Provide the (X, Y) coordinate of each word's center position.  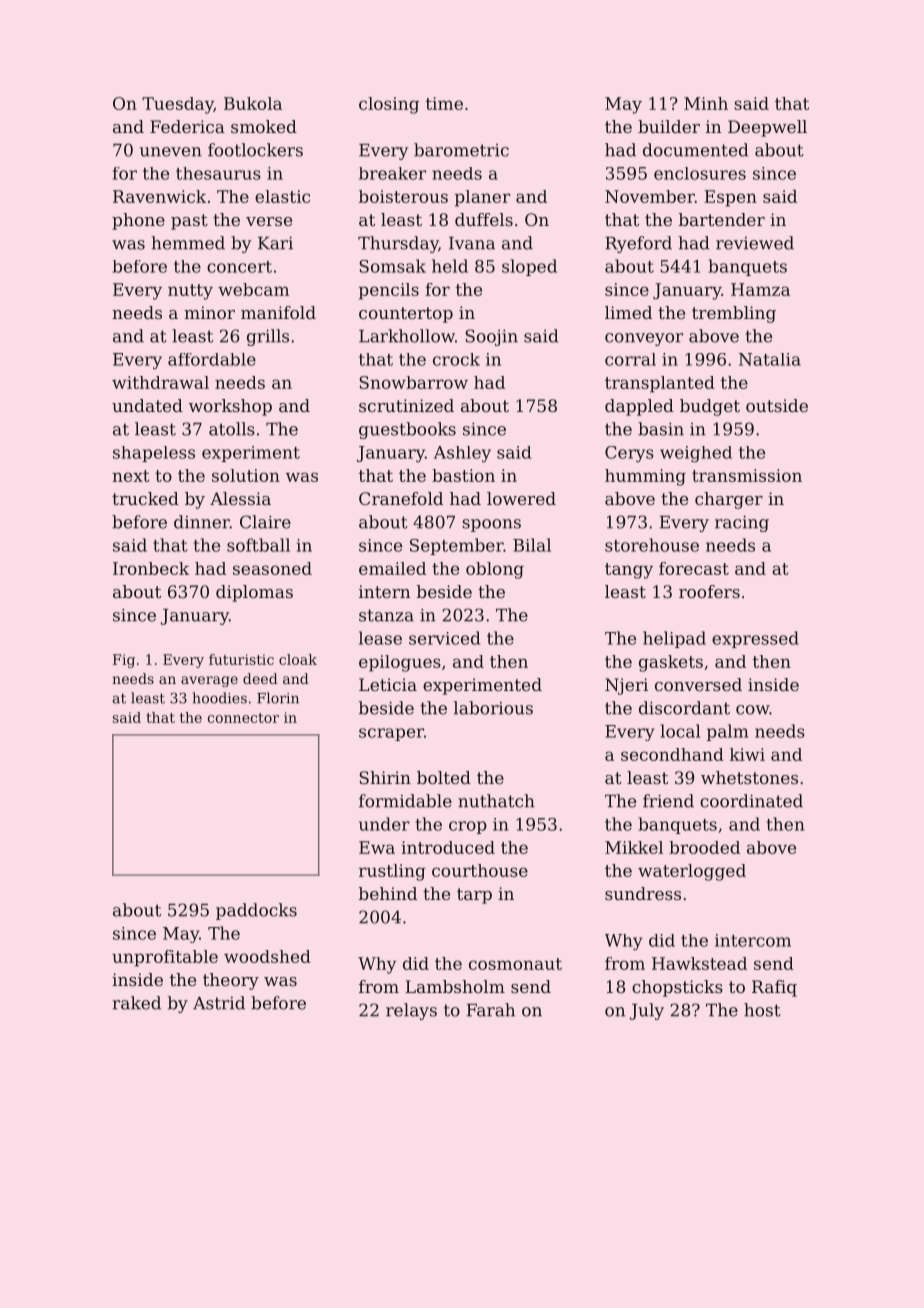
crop (468, 827)
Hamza (760, 289)
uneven (171, 152)
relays (411, 1011)
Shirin (385, 777)
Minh (706, 103)
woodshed (267, 956)
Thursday (398, 244)
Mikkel (634, 847)
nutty (190, 292)
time (444, 103)
